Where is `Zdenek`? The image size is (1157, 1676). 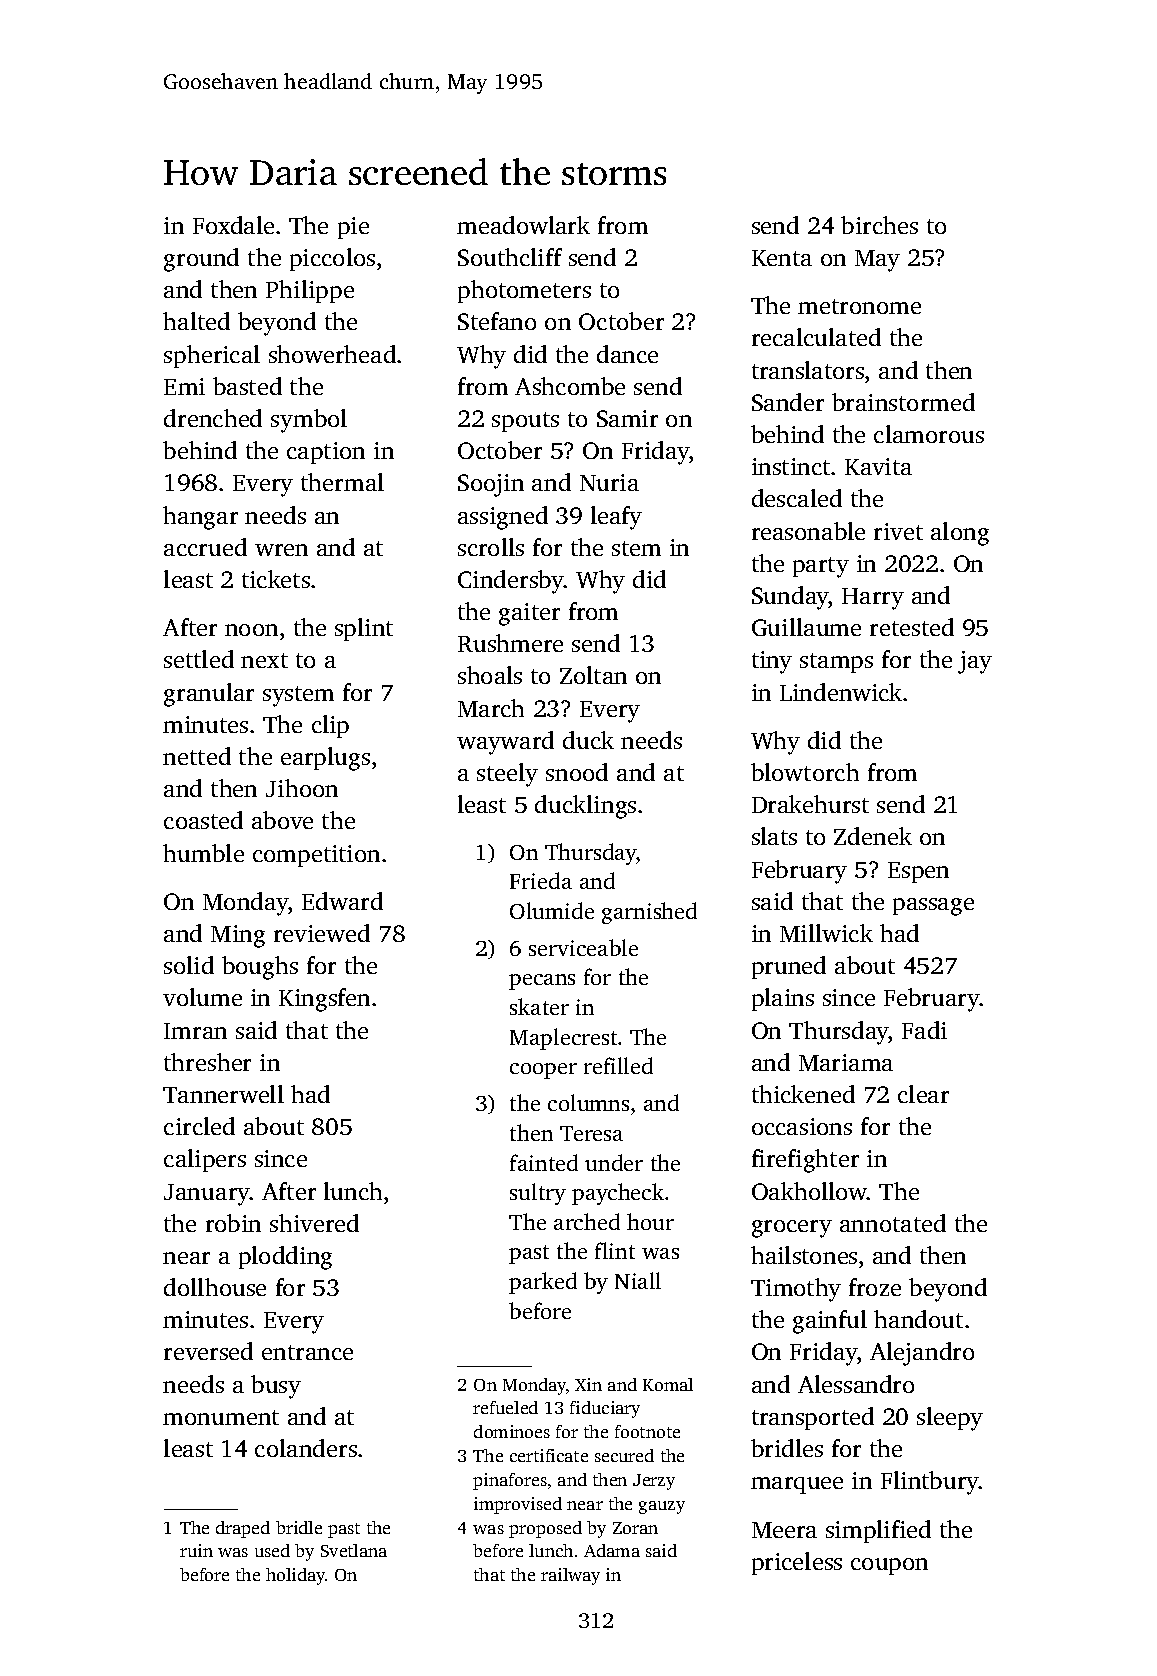 Zdenek is located at coordinates (873, 836).
